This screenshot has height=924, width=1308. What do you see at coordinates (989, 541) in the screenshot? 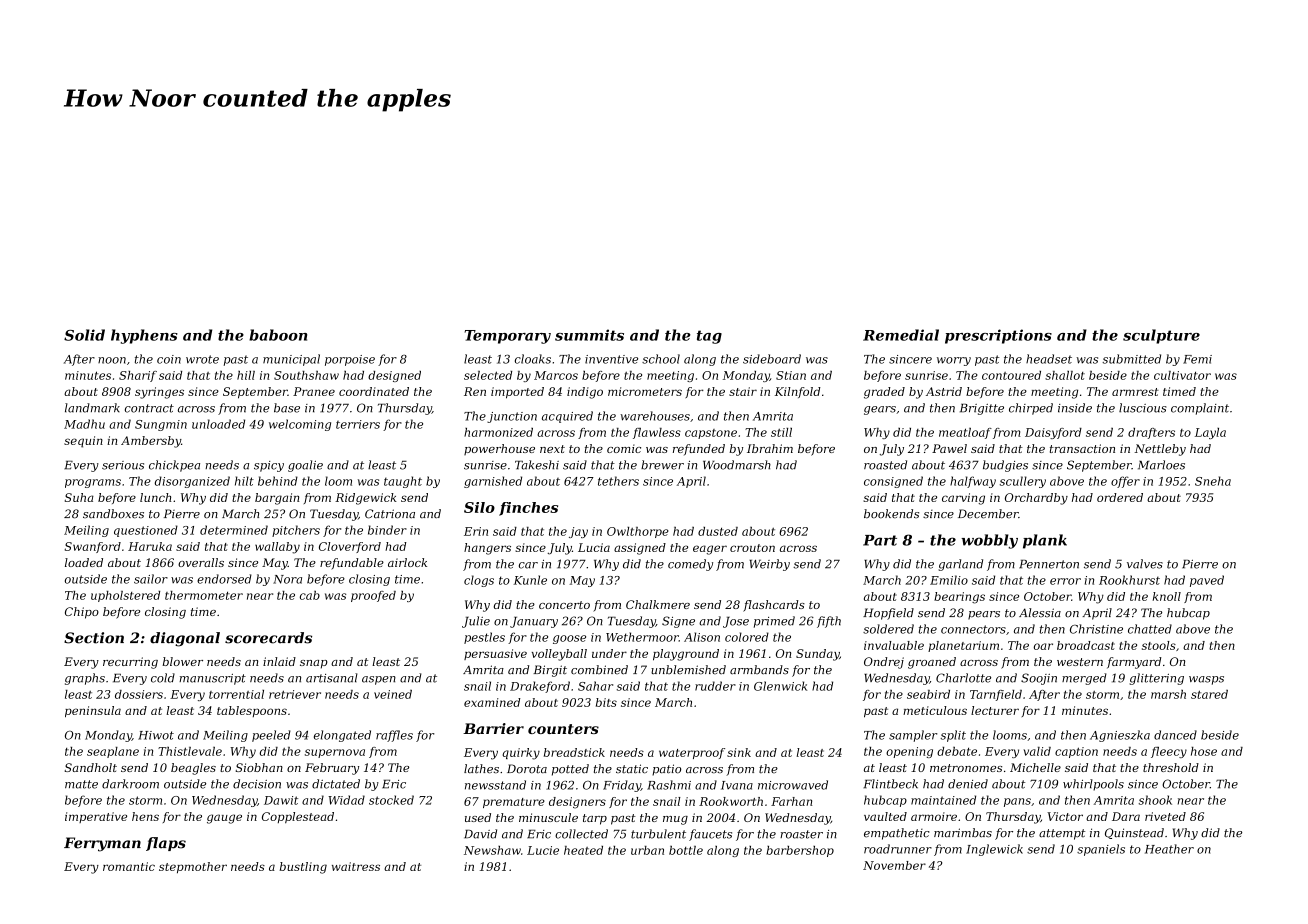
I see `wobbly` at bounding box center [989, 541].
